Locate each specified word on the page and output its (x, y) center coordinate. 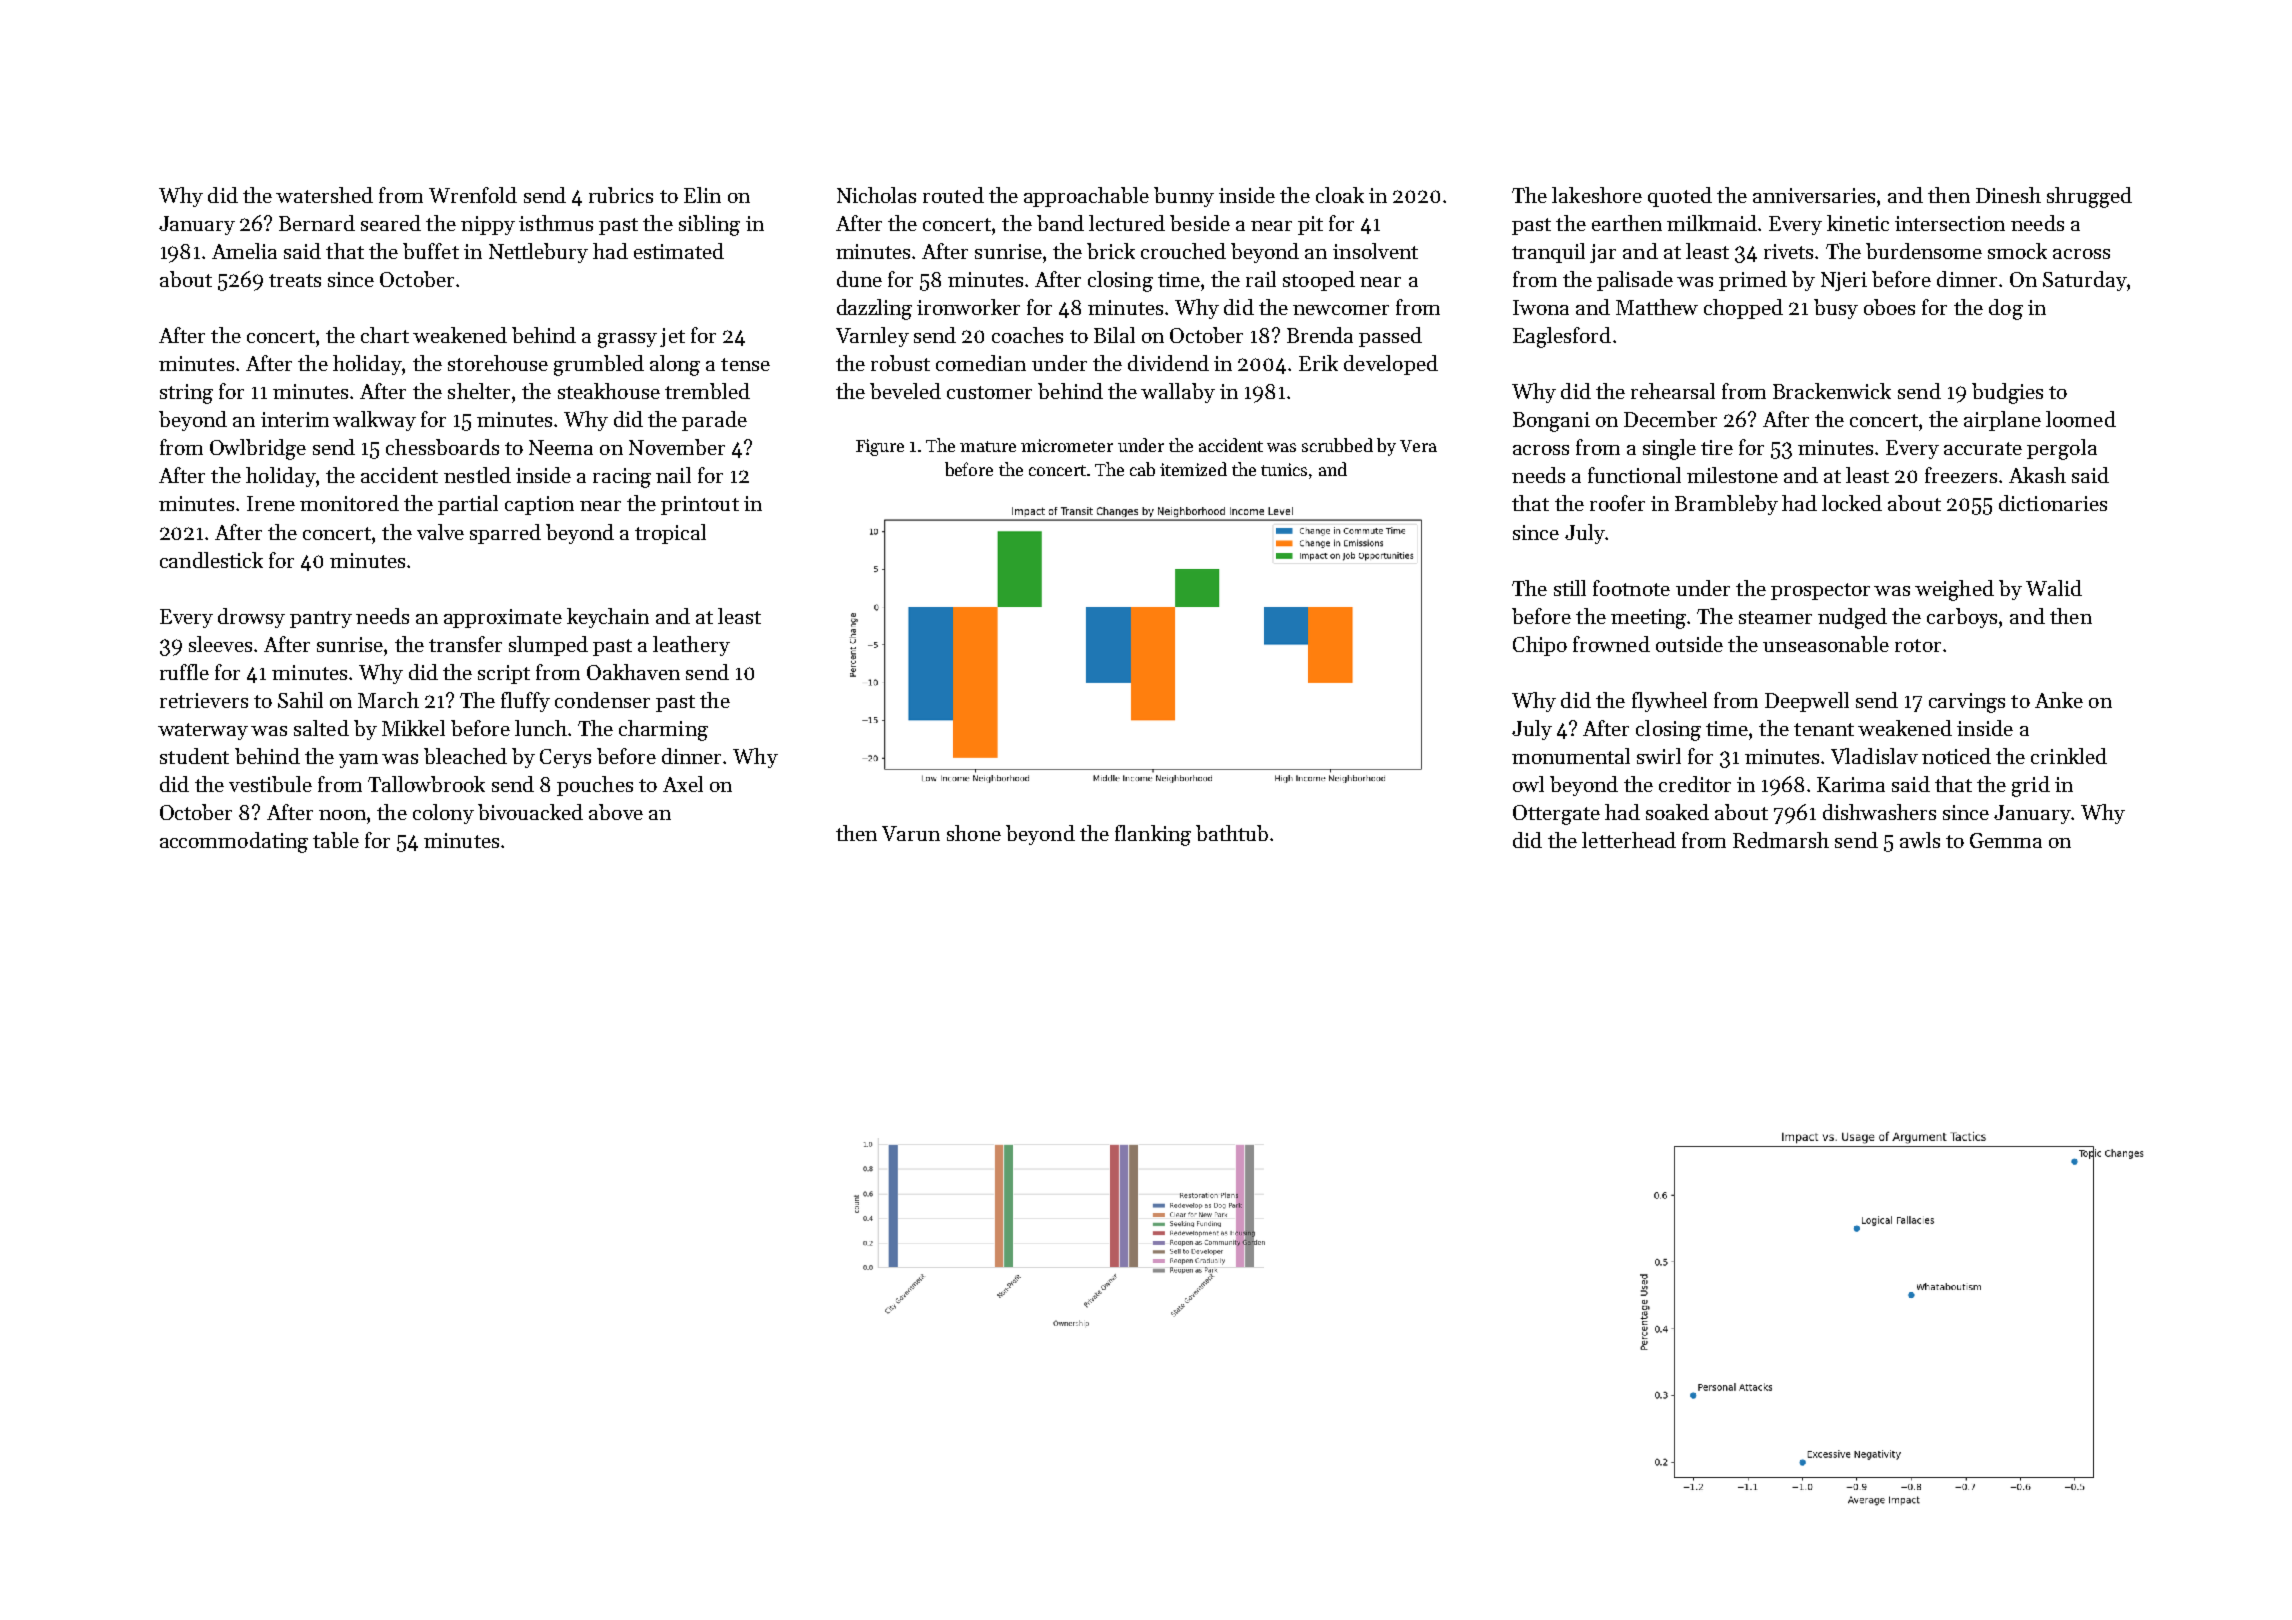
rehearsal (1673, 391)
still (1570, 588)
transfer (465, 644)
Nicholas (876, 195)
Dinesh (2008, 195)
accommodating (234, 842)
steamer (1775, 617)
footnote (1631, 588)
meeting (1648, 619)
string (186, 394)
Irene (271, 503)
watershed (324, 195)
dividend (1168, 363)
